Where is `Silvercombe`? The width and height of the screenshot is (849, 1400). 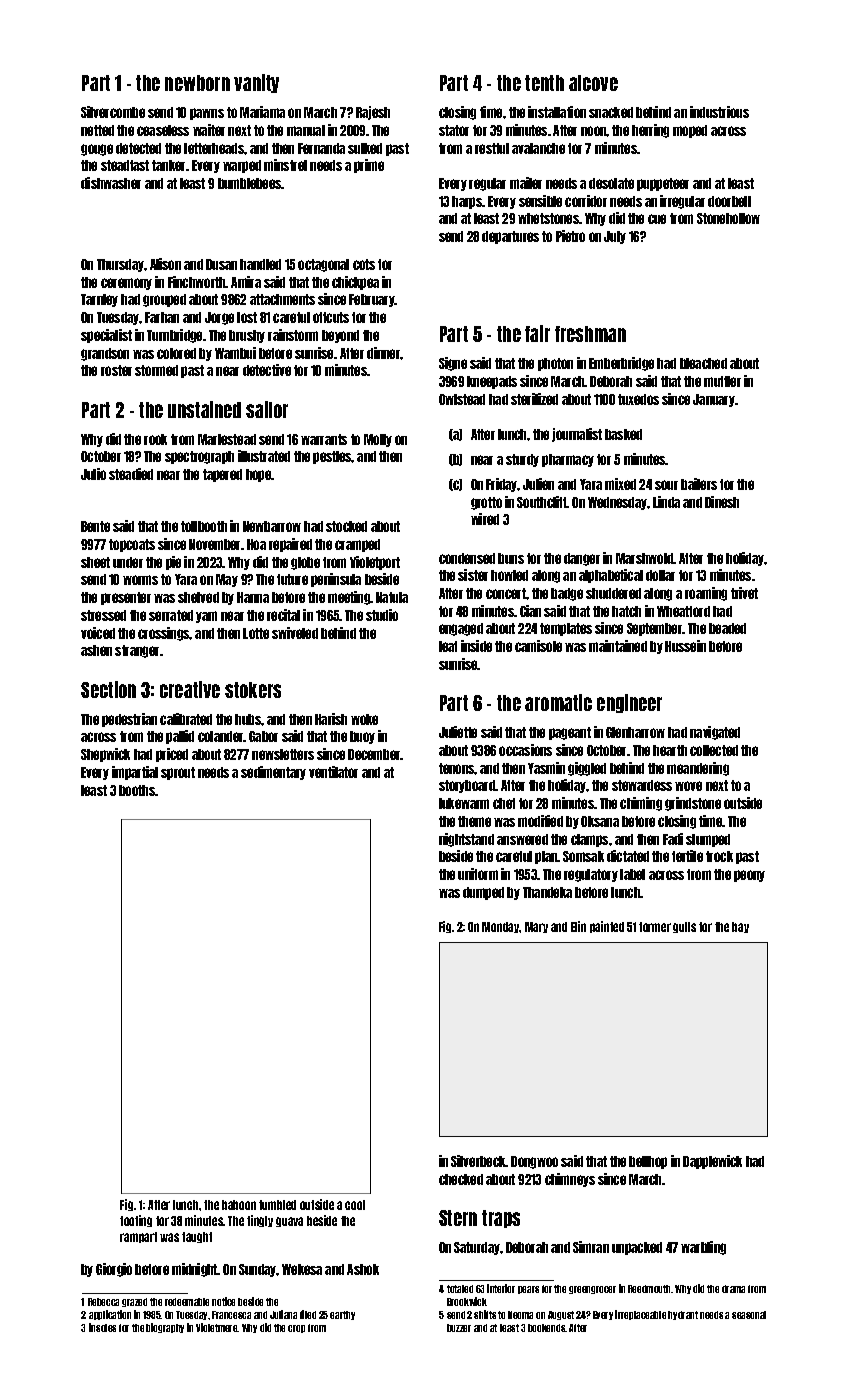 Silvercombe is located at coordinates (113, 112).
